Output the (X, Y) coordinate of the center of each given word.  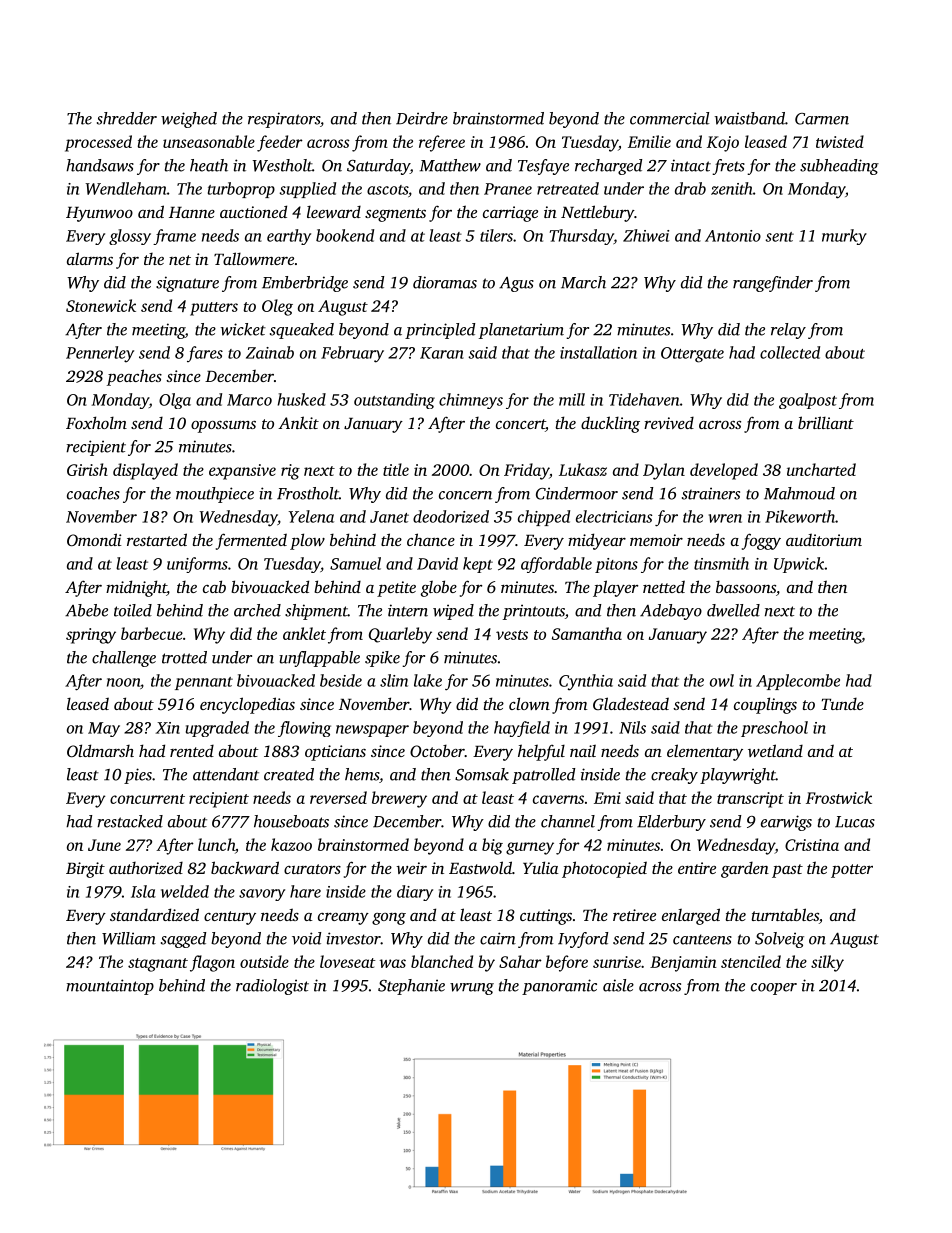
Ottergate (692, 355)
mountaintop (110, 987)
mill (572, 399)
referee (442, 143)
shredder (127, 118)
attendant (226, 774)
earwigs (786, 823)
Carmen (822, 119)
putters (214, 309)
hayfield (522, 729)
